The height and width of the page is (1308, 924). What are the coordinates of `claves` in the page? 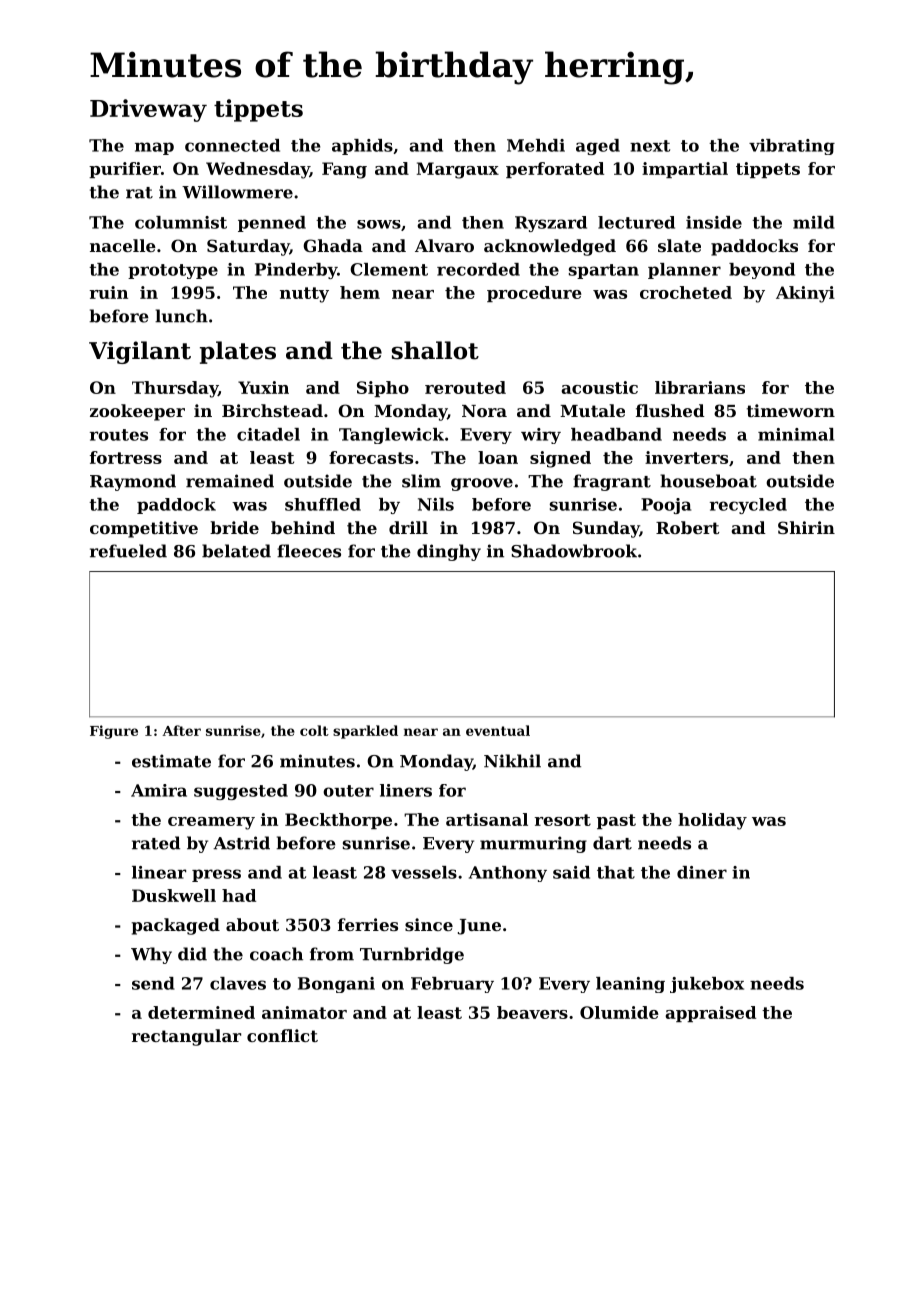 It's located at (238, 983).
